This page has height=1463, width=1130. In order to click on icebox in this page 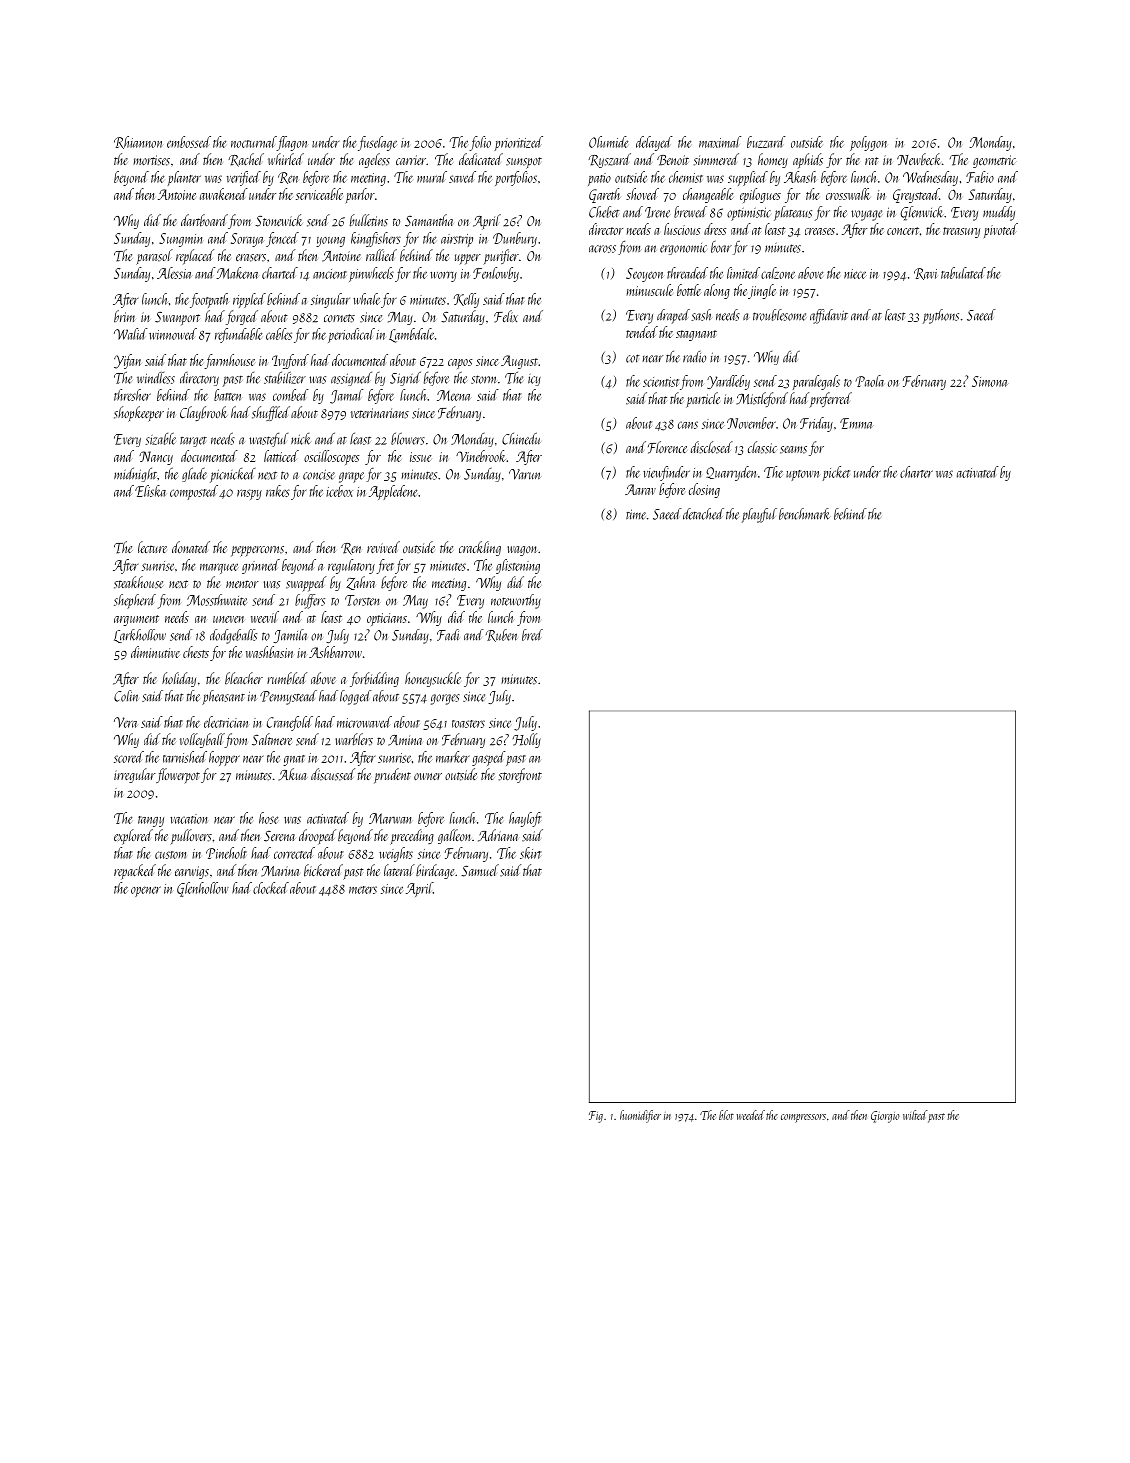, I will do `click(339, 491)`.
